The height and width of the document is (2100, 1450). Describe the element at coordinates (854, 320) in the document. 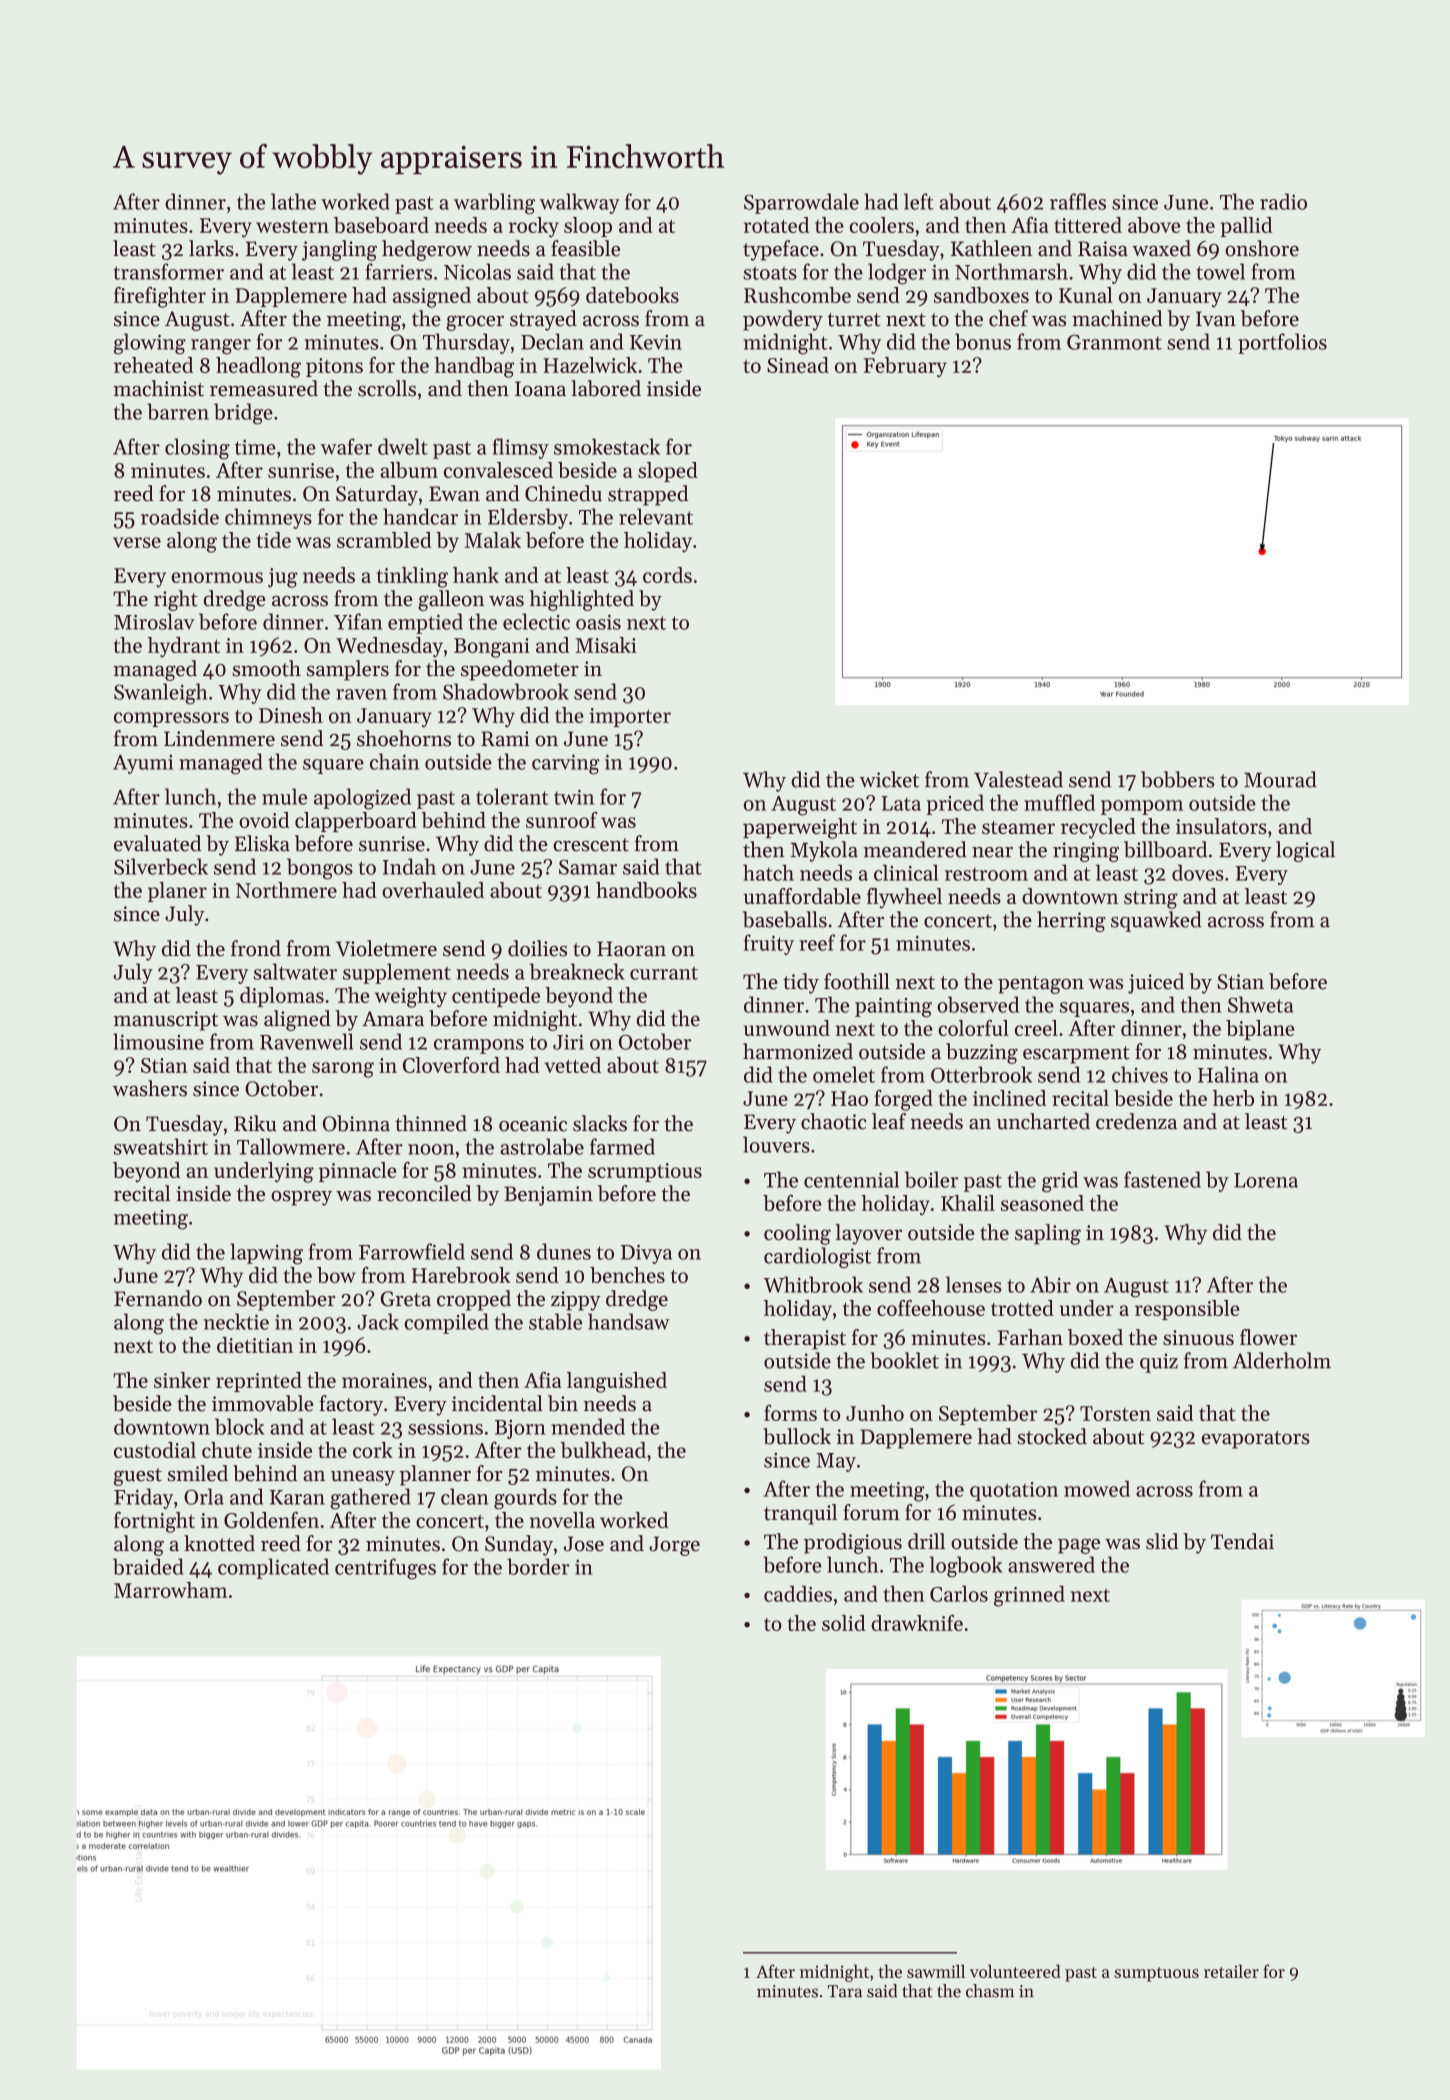

I see `turret` at that location.
